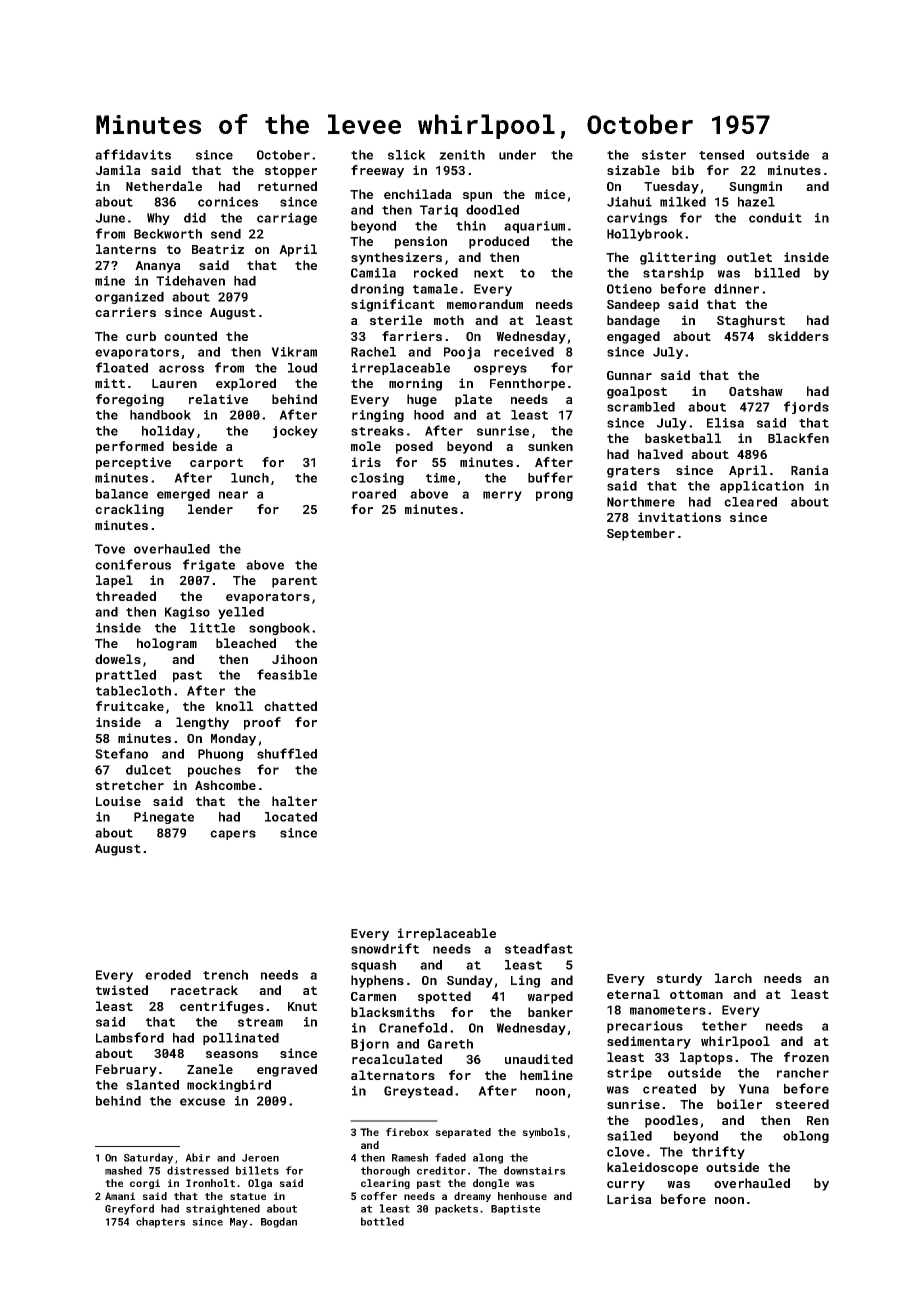 This screenshot has width=924, height=1308. What do you see at coordinates (721, 155) in the screenshot?
I see `tensed` at bounding box center [721, 155].
